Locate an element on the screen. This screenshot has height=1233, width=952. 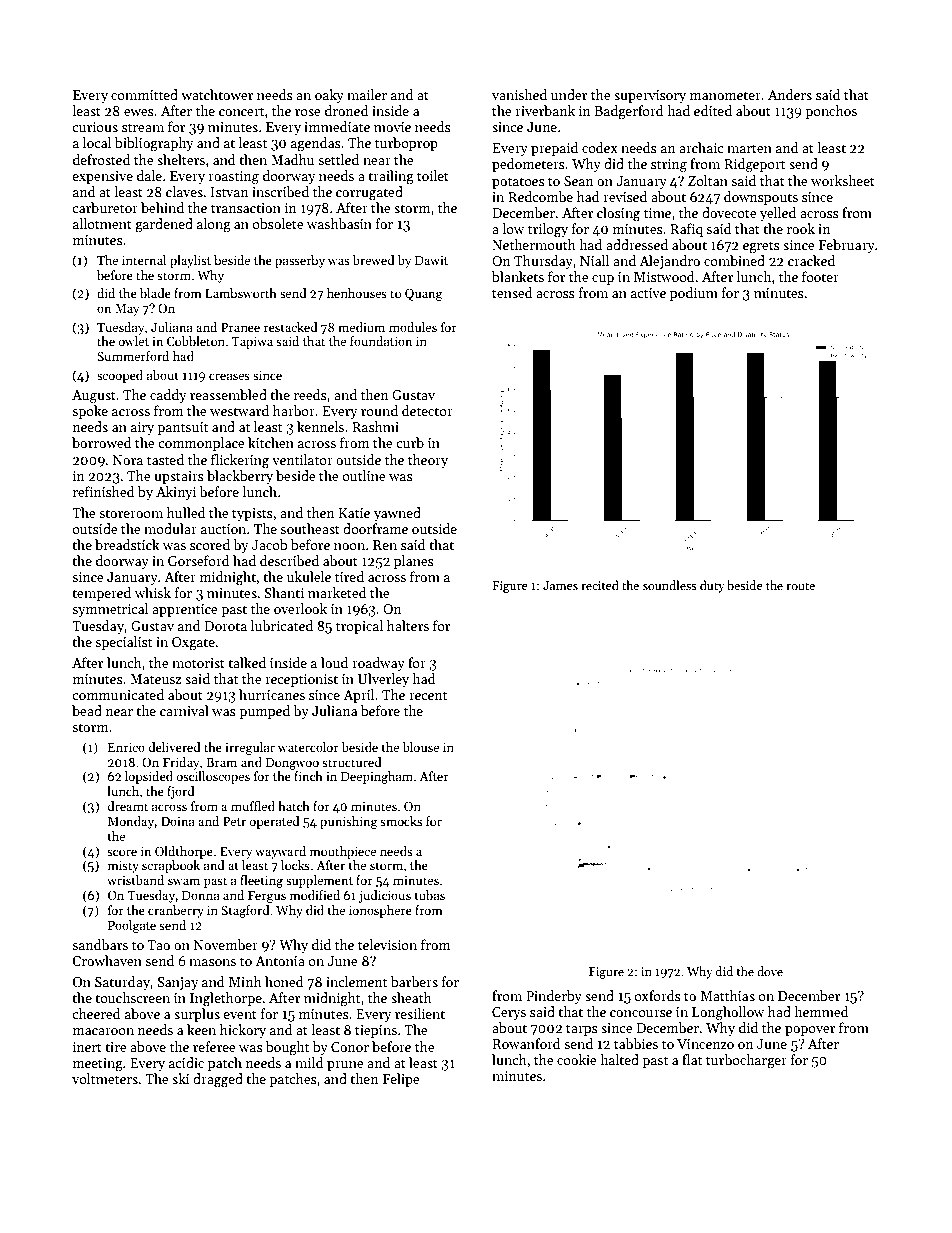
detector is located at coordinates (427, 410).
